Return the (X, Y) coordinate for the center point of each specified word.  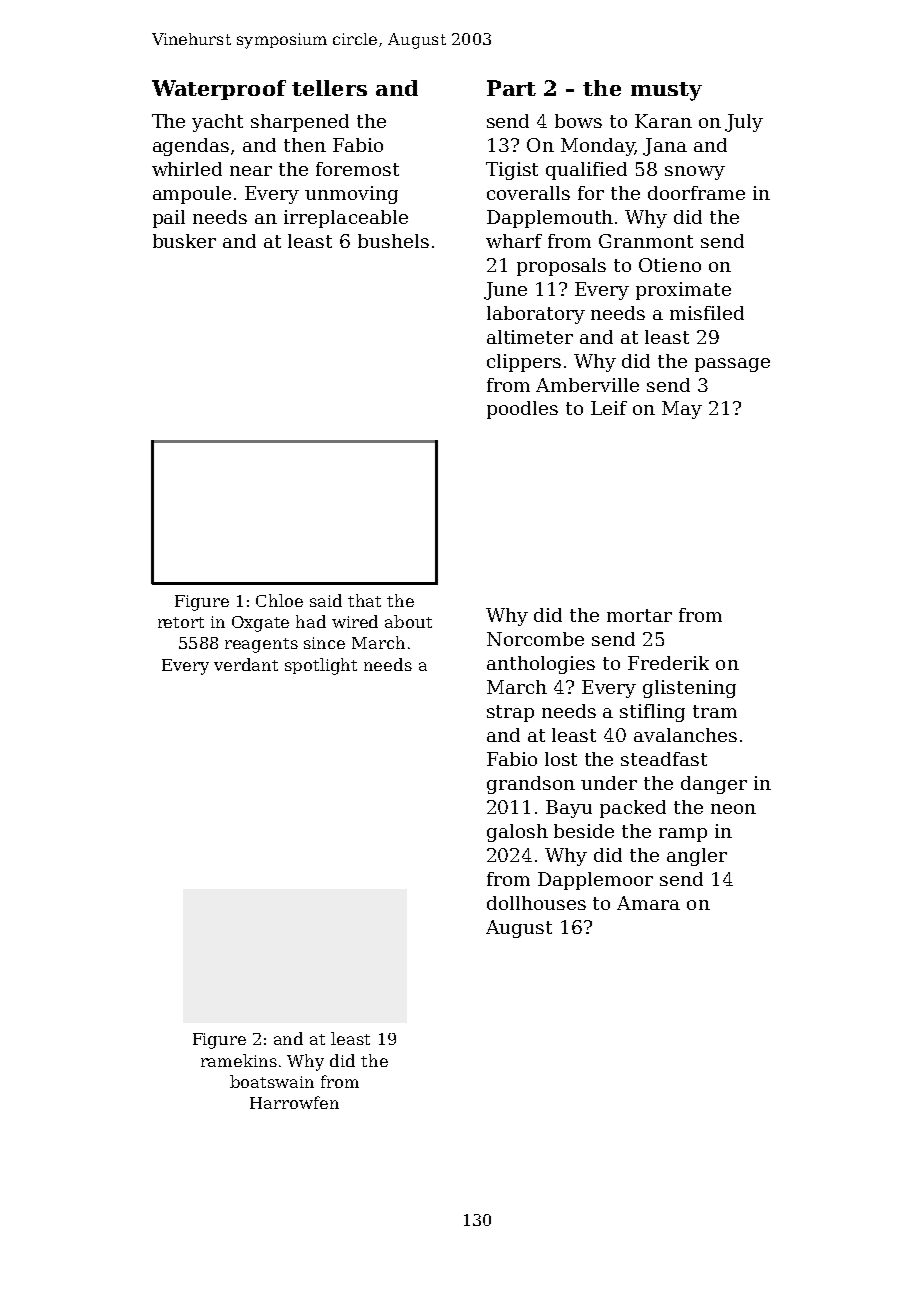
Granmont (646, 241)
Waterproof (219, 90)
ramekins (239, 1060)
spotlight (321, 666)
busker (184, 241)
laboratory (536, 315)
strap (510, 713)
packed (633, 809)
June (505, 291)
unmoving (351, 195)
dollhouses (536, 903)
